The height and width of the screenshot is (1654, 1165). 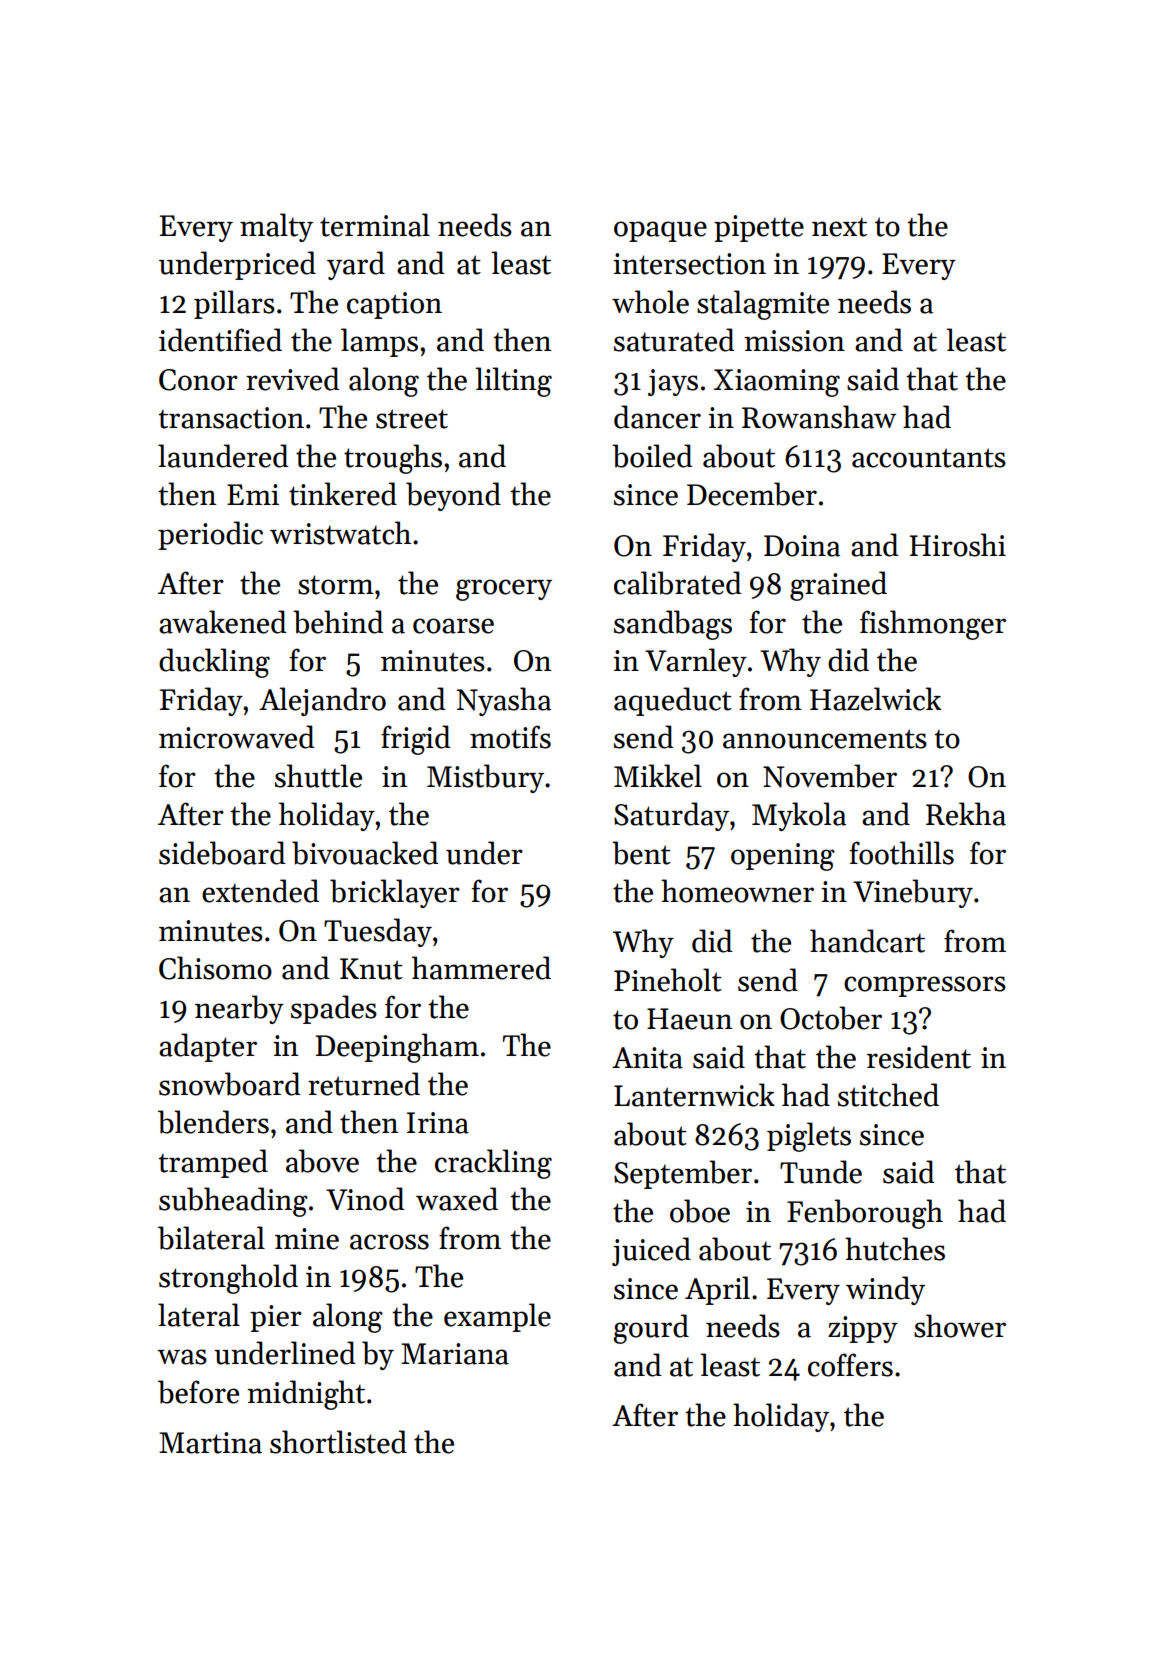 I want to click on opening, so click(x=783, y=857).
